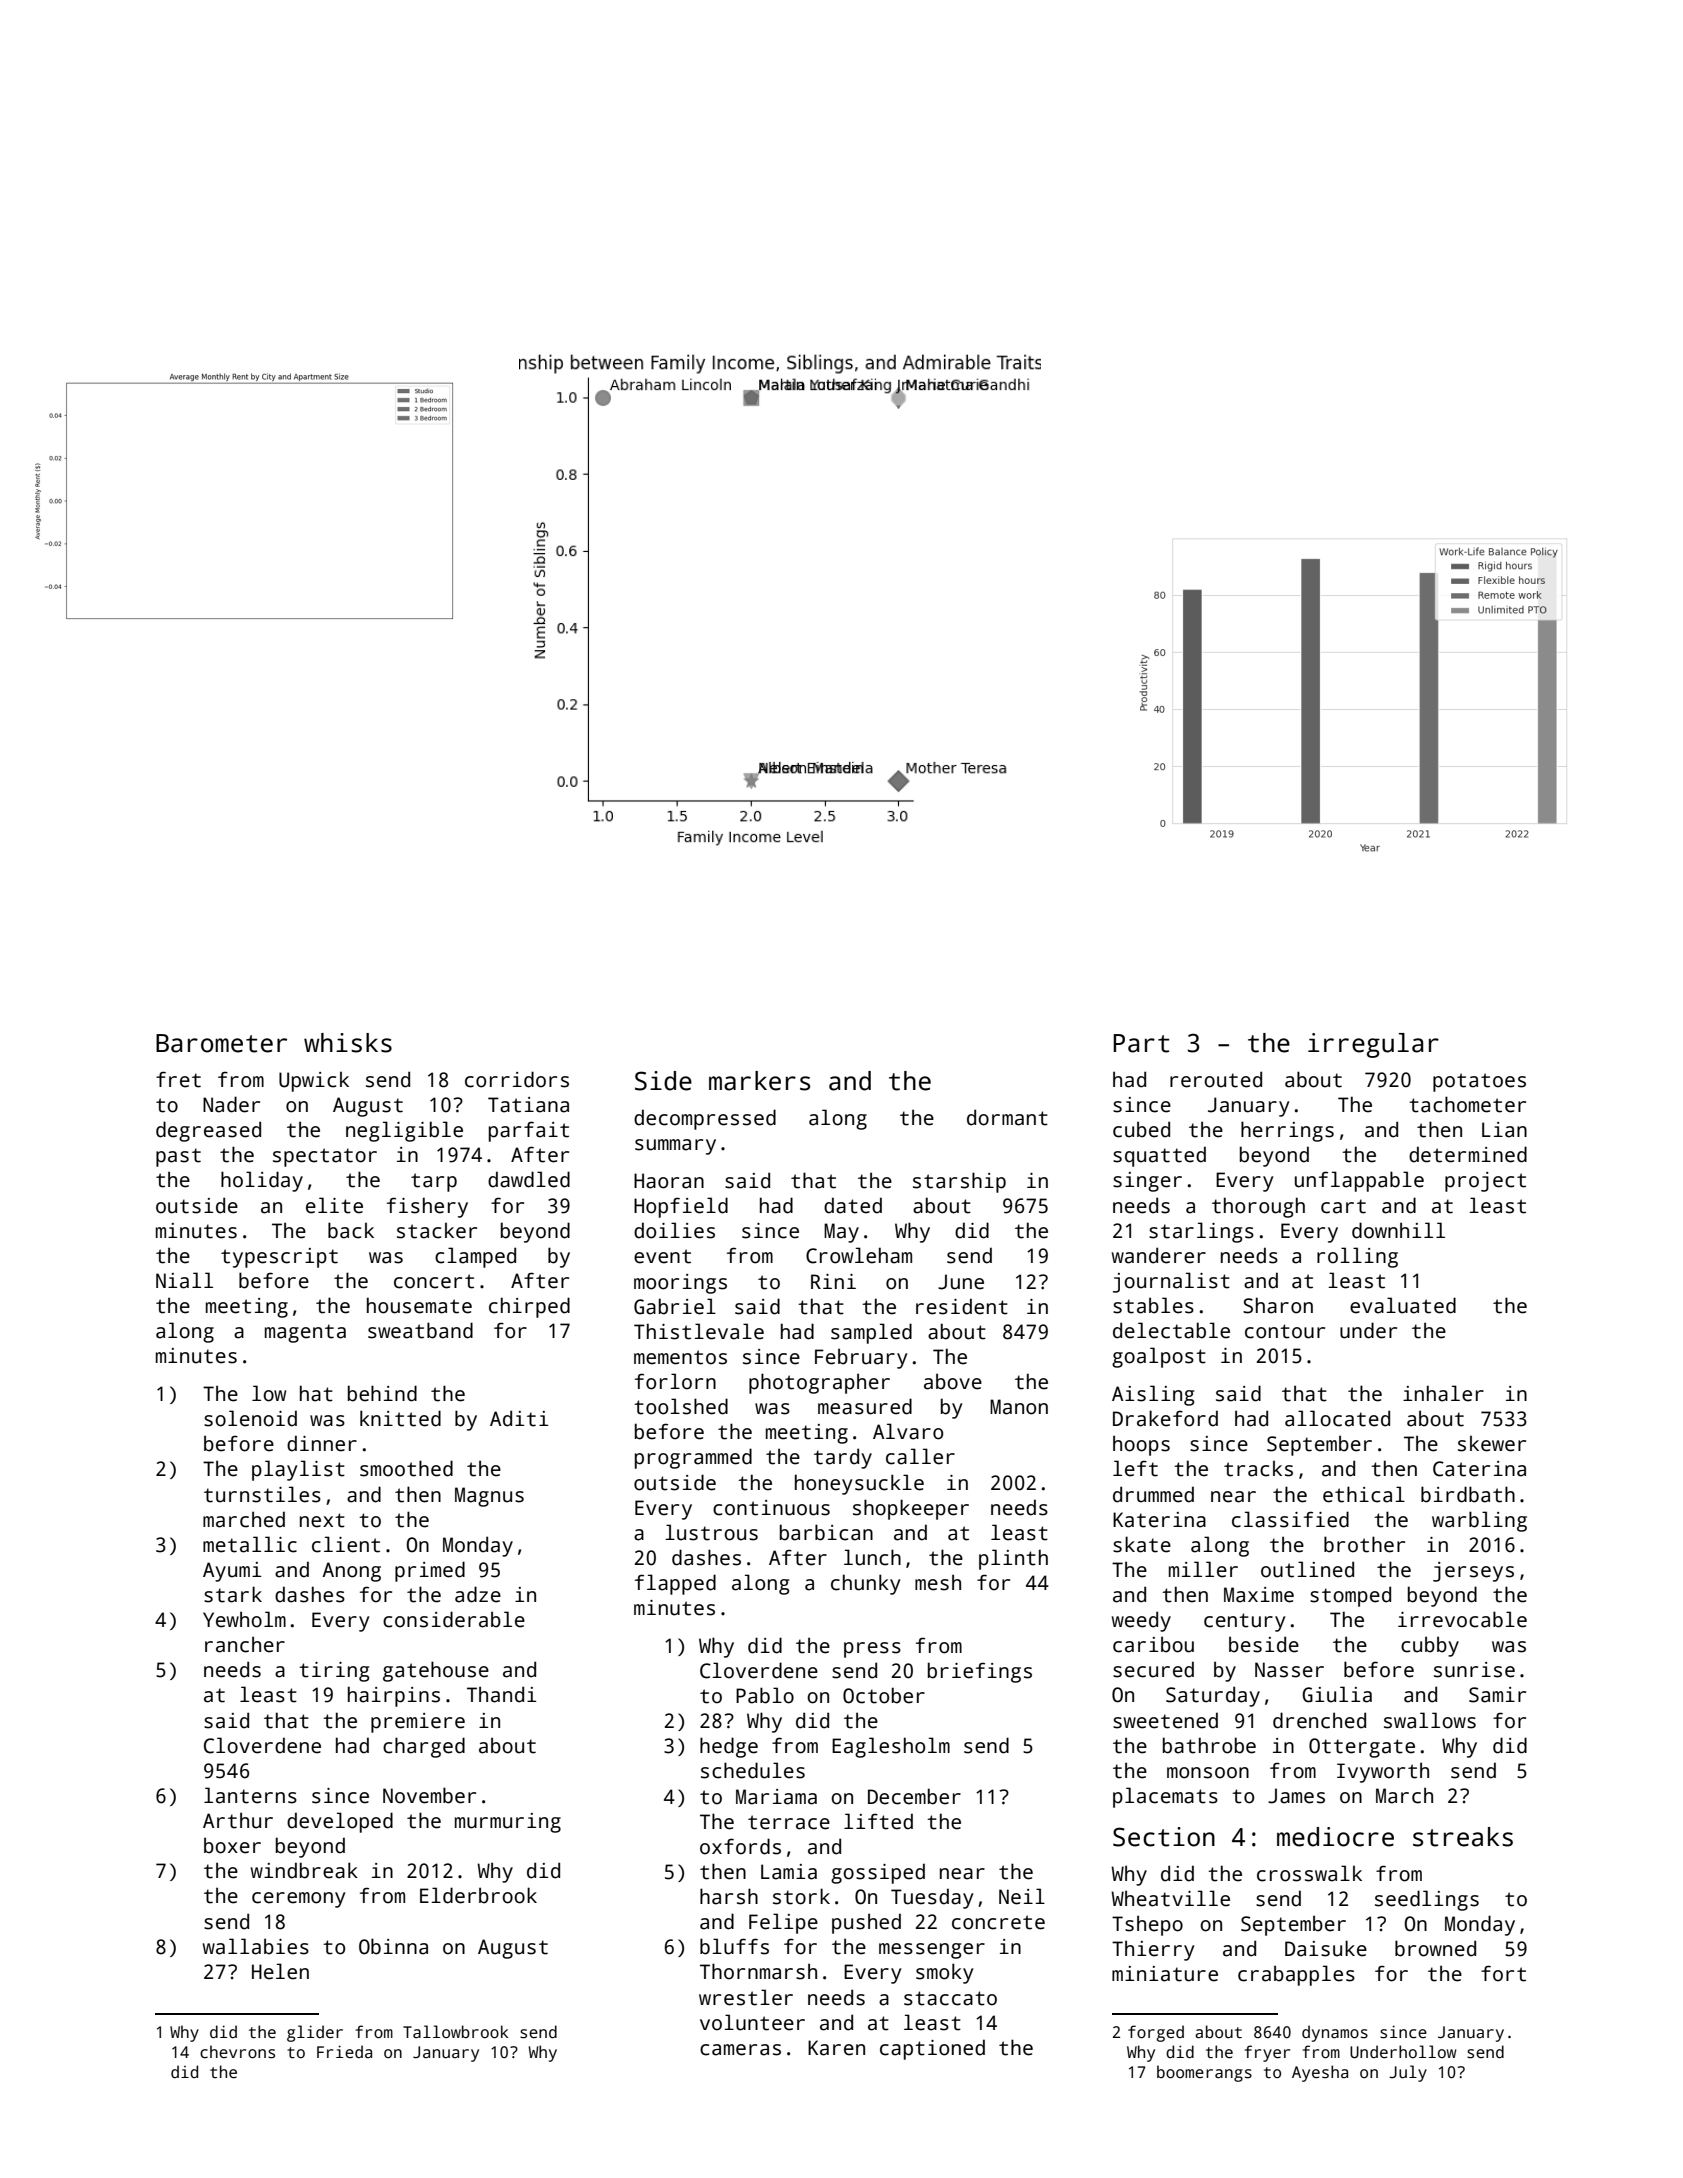 This page has height=2178, width=1683. Describe the element at coordinates (1278, 1305) in the page. I see `Sharon` at that location.
